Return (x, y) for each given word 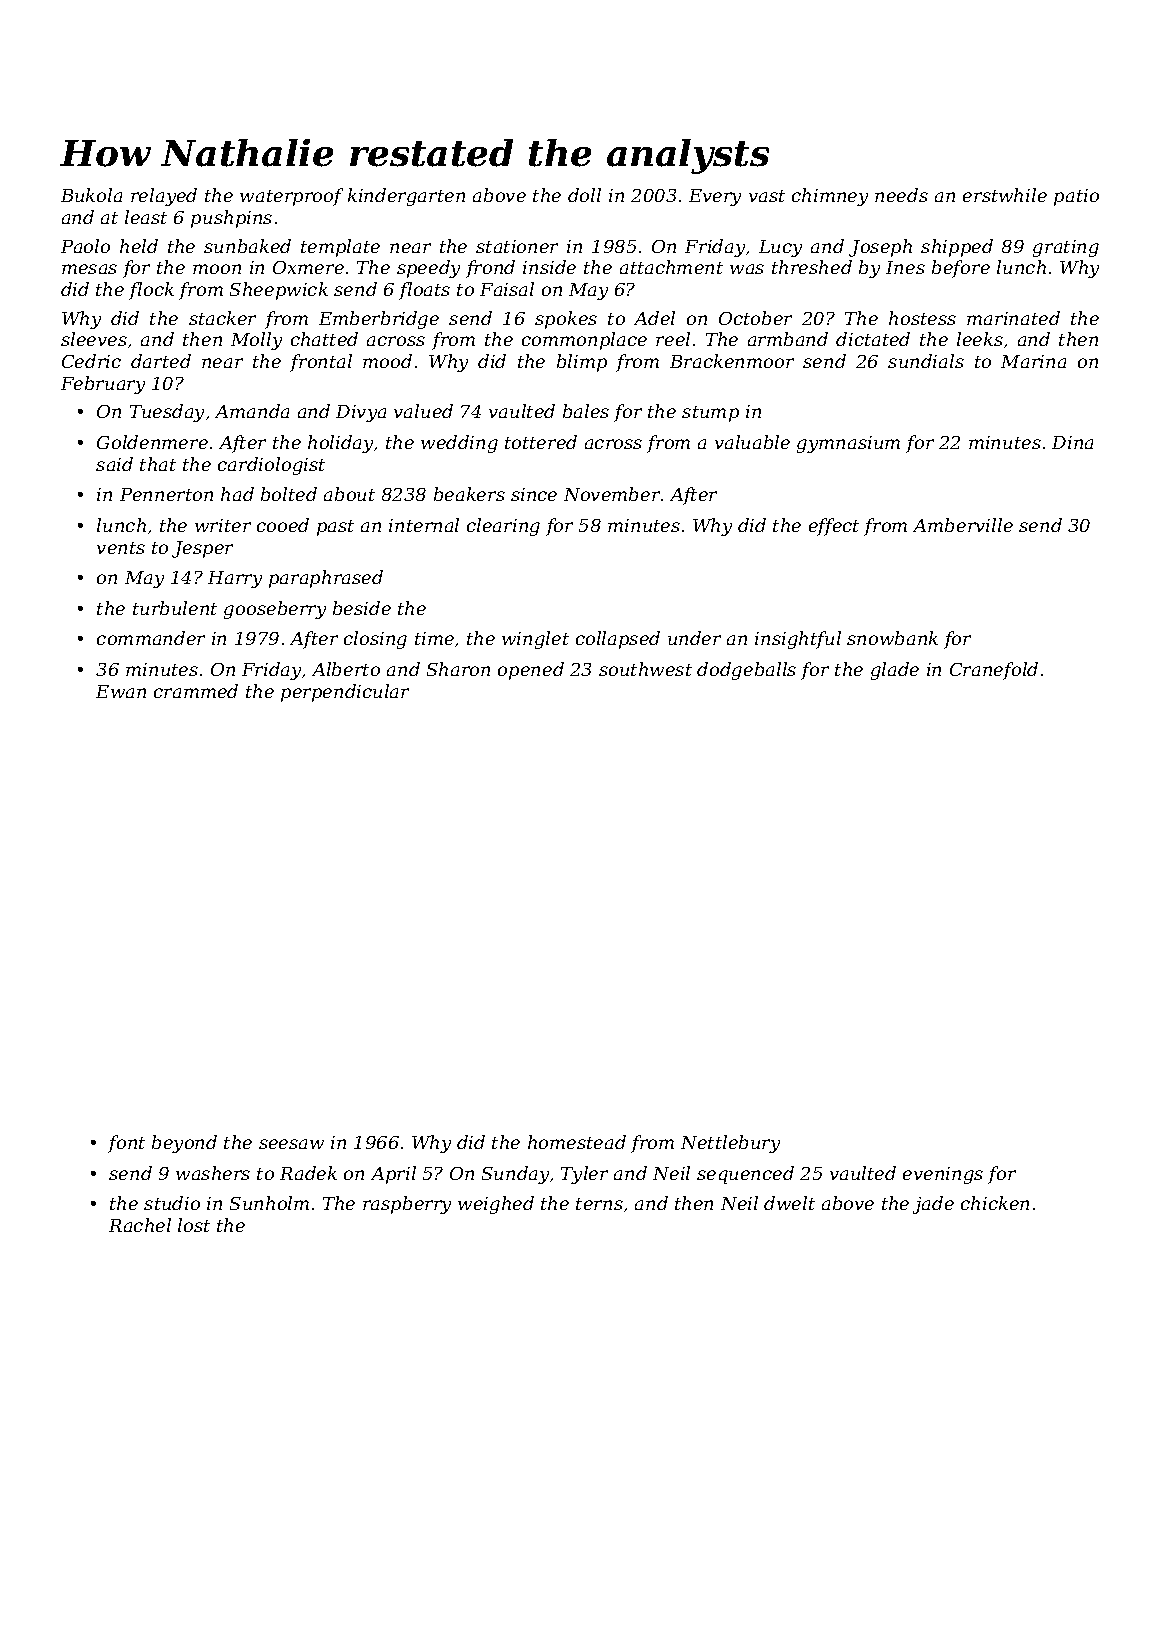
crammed (196, 691)
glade (895, 671)
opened (531, 671)
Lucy (780, 248)
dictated (873, 339)
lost (194, 1225)
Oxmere (308, 267)
